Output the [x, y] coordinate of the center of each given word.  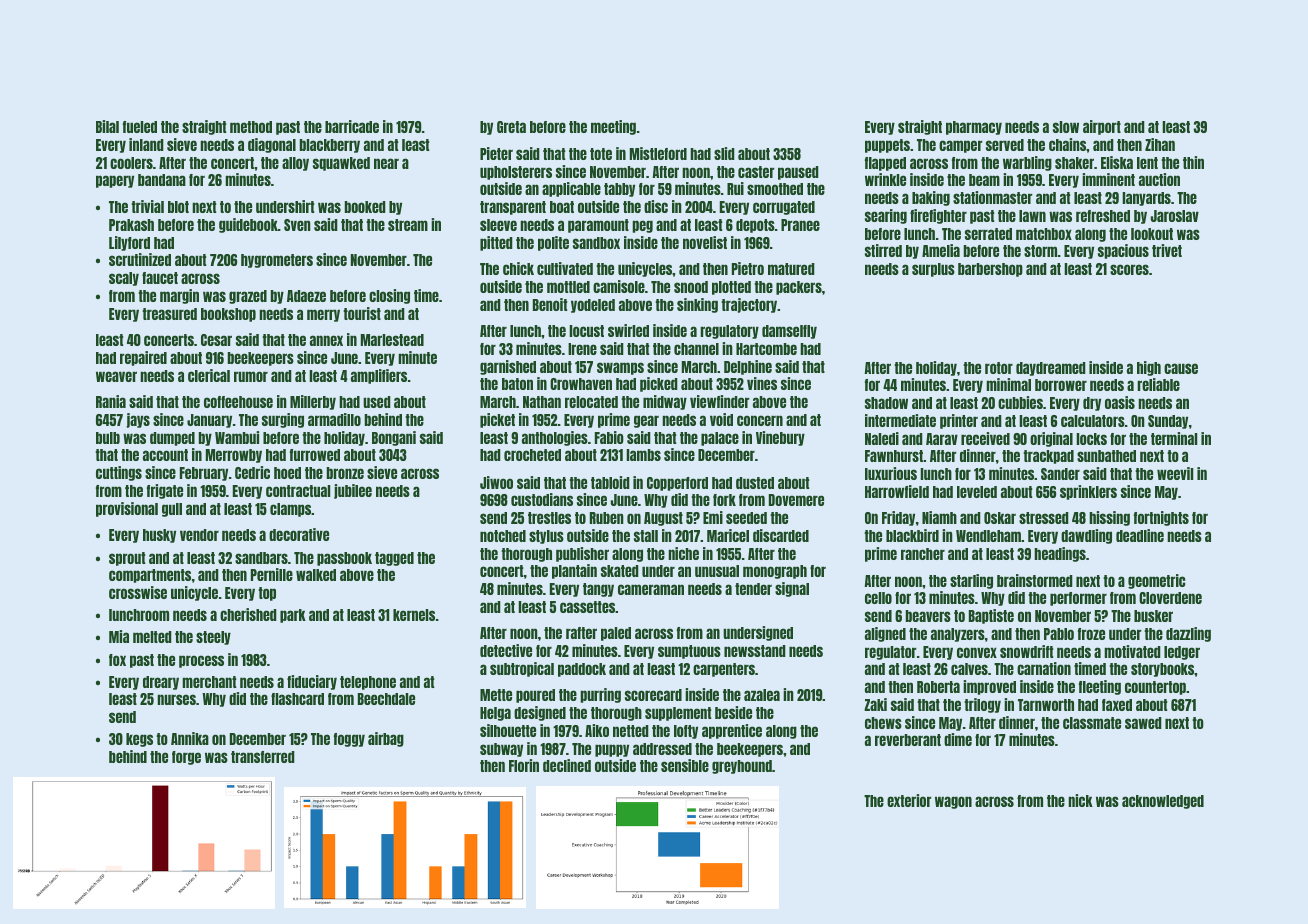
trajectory [749, 305]
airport [1102, 127]
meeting [613, 127]
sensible [685, 765]
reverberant [908, 740]
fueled [140, 127]
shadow [886, 403]
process [201, 661]
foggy [349, 740]
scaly [124, 279]
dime [958, 739]
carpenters [724, 670]
